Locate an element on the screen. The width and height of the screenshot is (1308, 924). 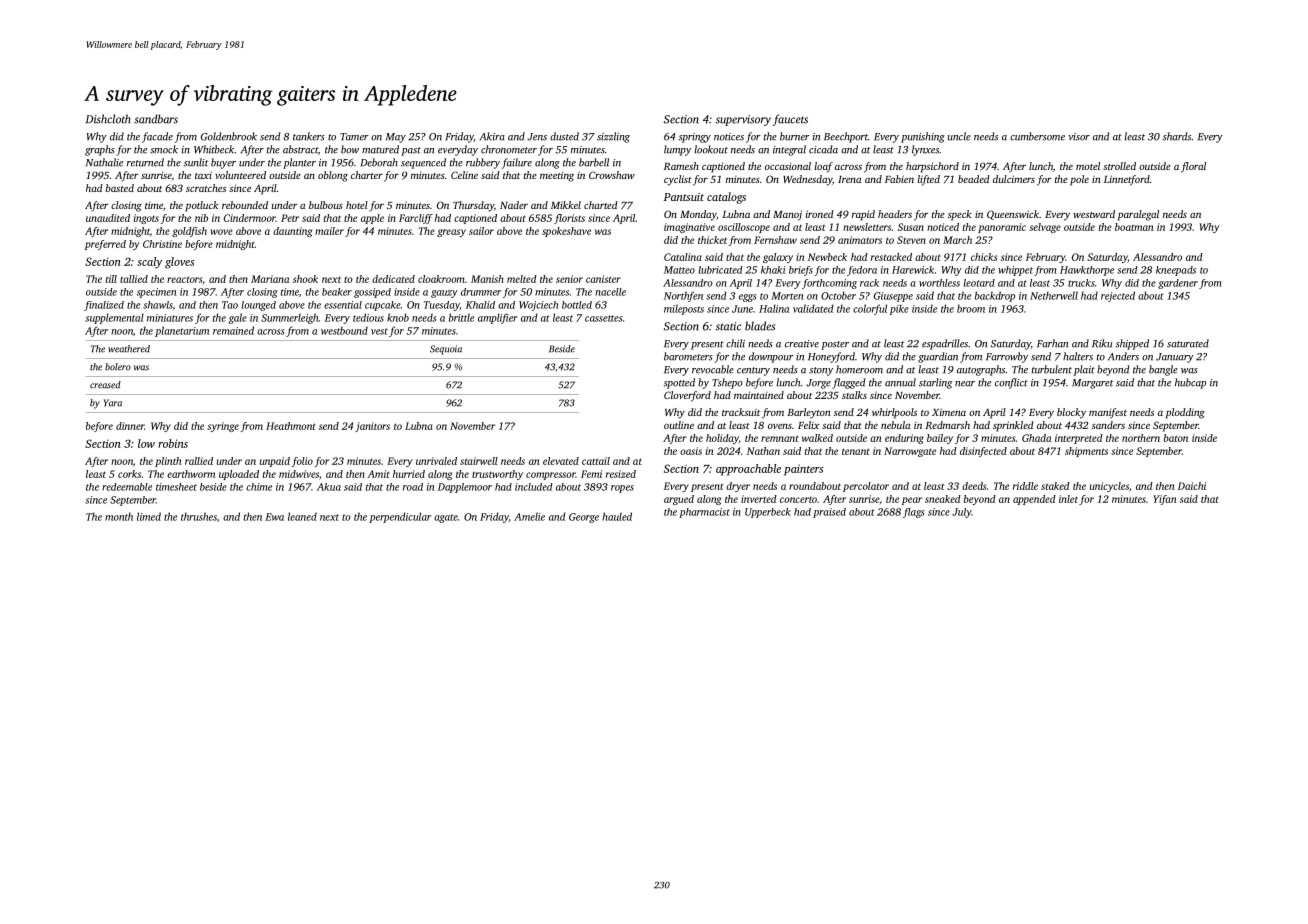
Yifan is located at coordinates (1165, 500).
